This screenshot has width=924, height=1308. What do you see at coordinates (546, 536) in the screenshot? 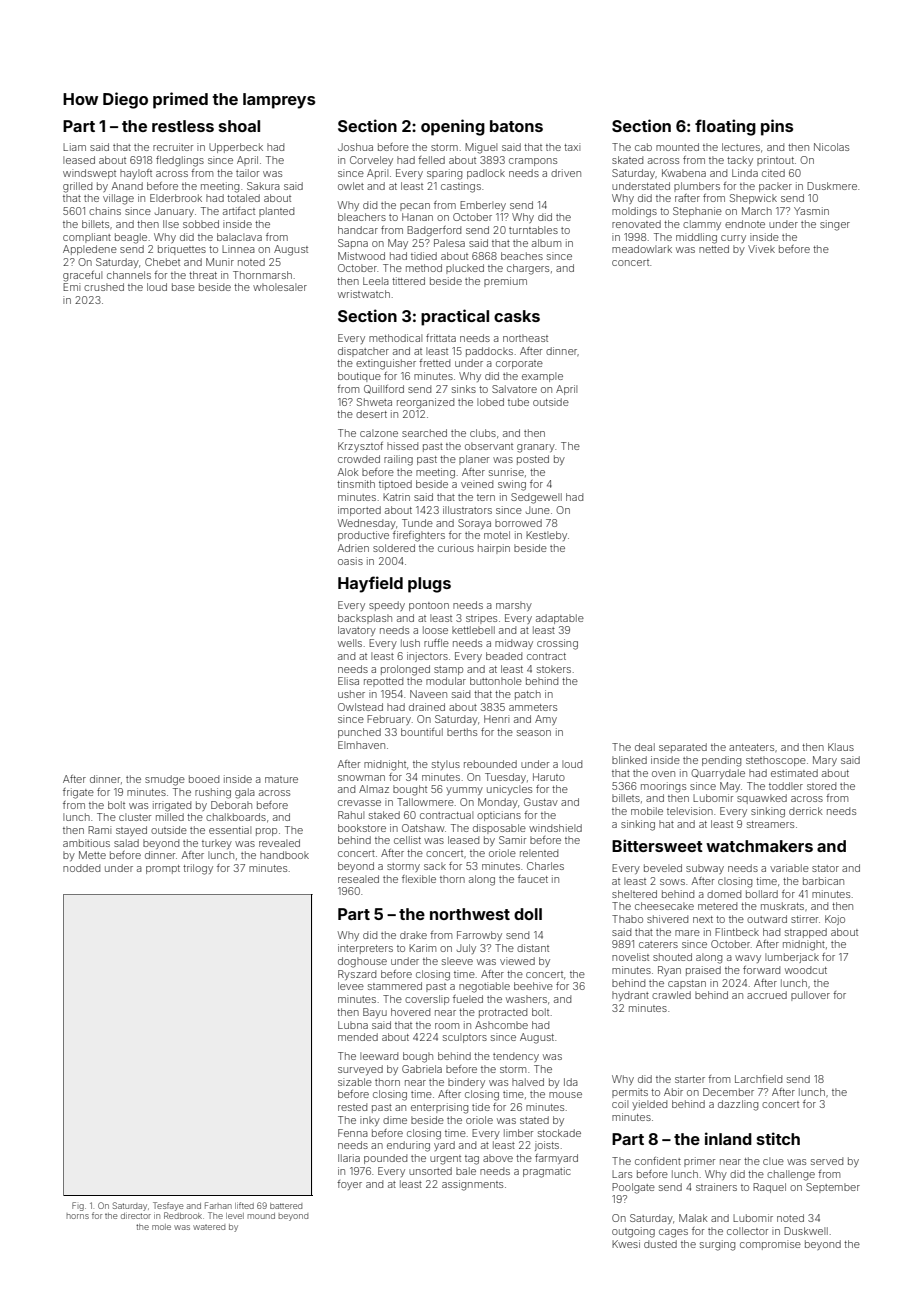
I see `Kestleby` at bounding box center [546, 536].
